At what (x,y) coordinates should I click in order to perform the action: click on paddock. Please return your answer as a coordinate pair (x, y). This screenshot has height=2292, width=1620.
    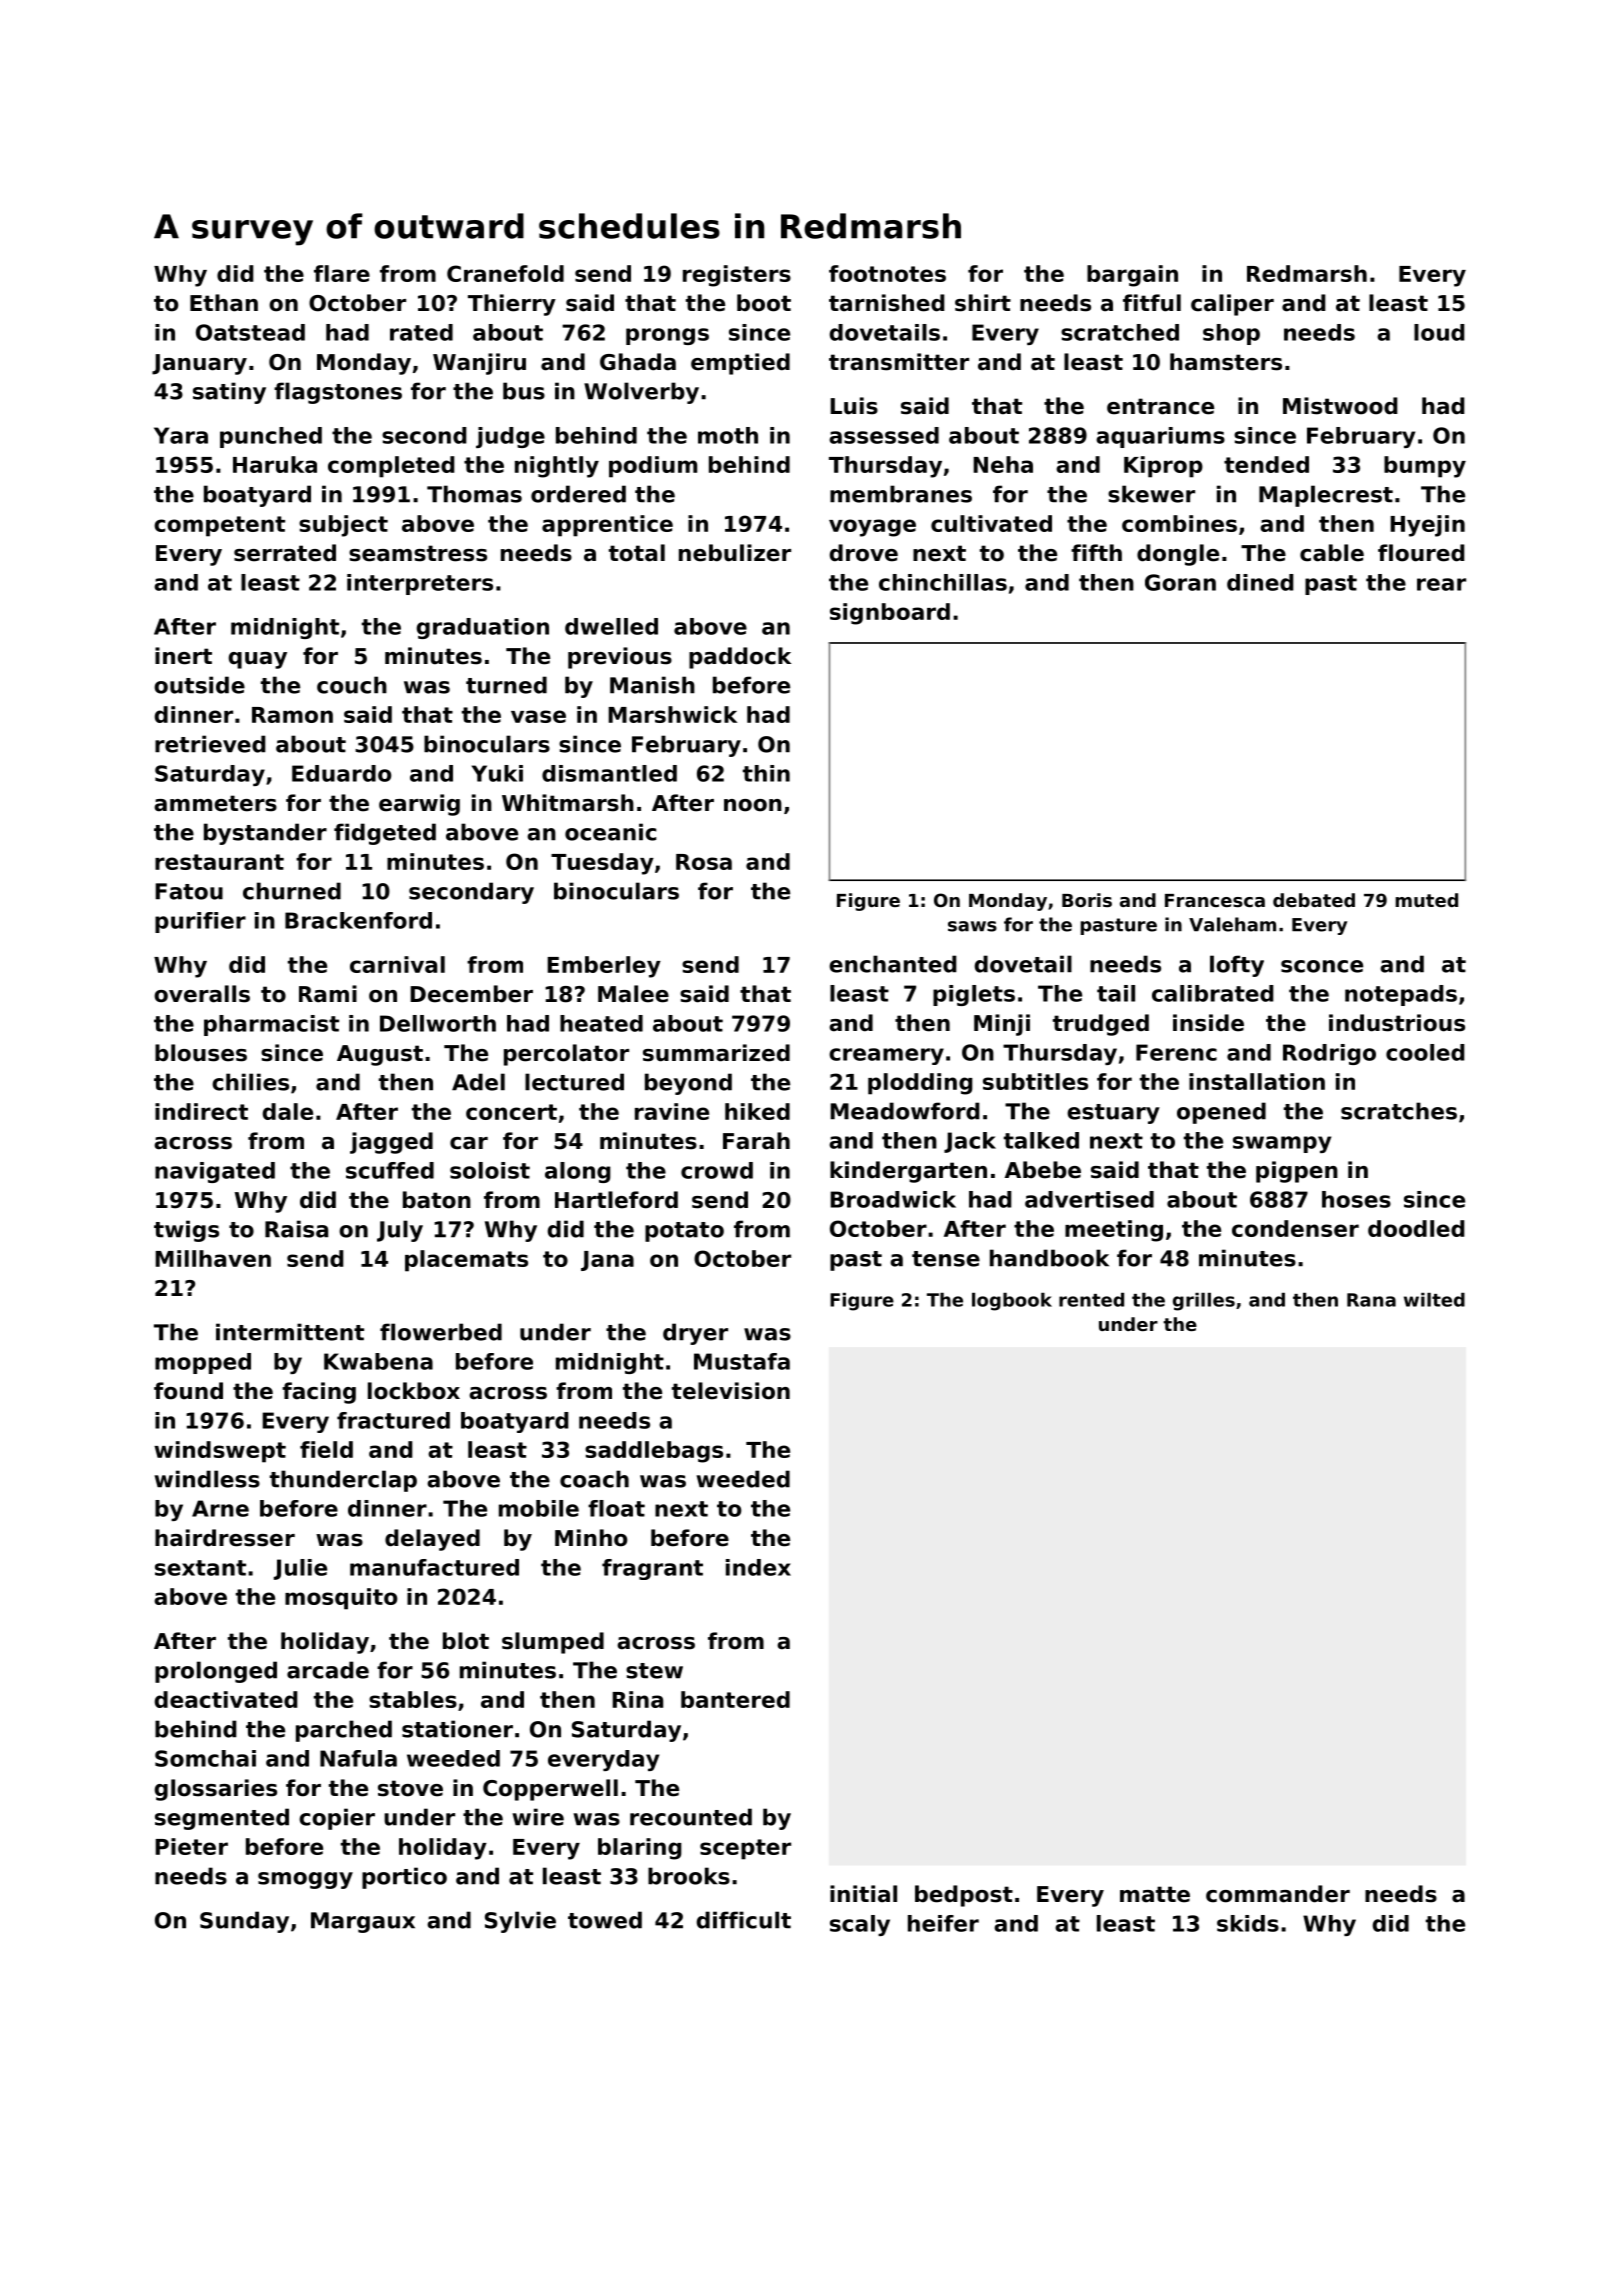
    Looking at the image, I should click on (740, 658).
